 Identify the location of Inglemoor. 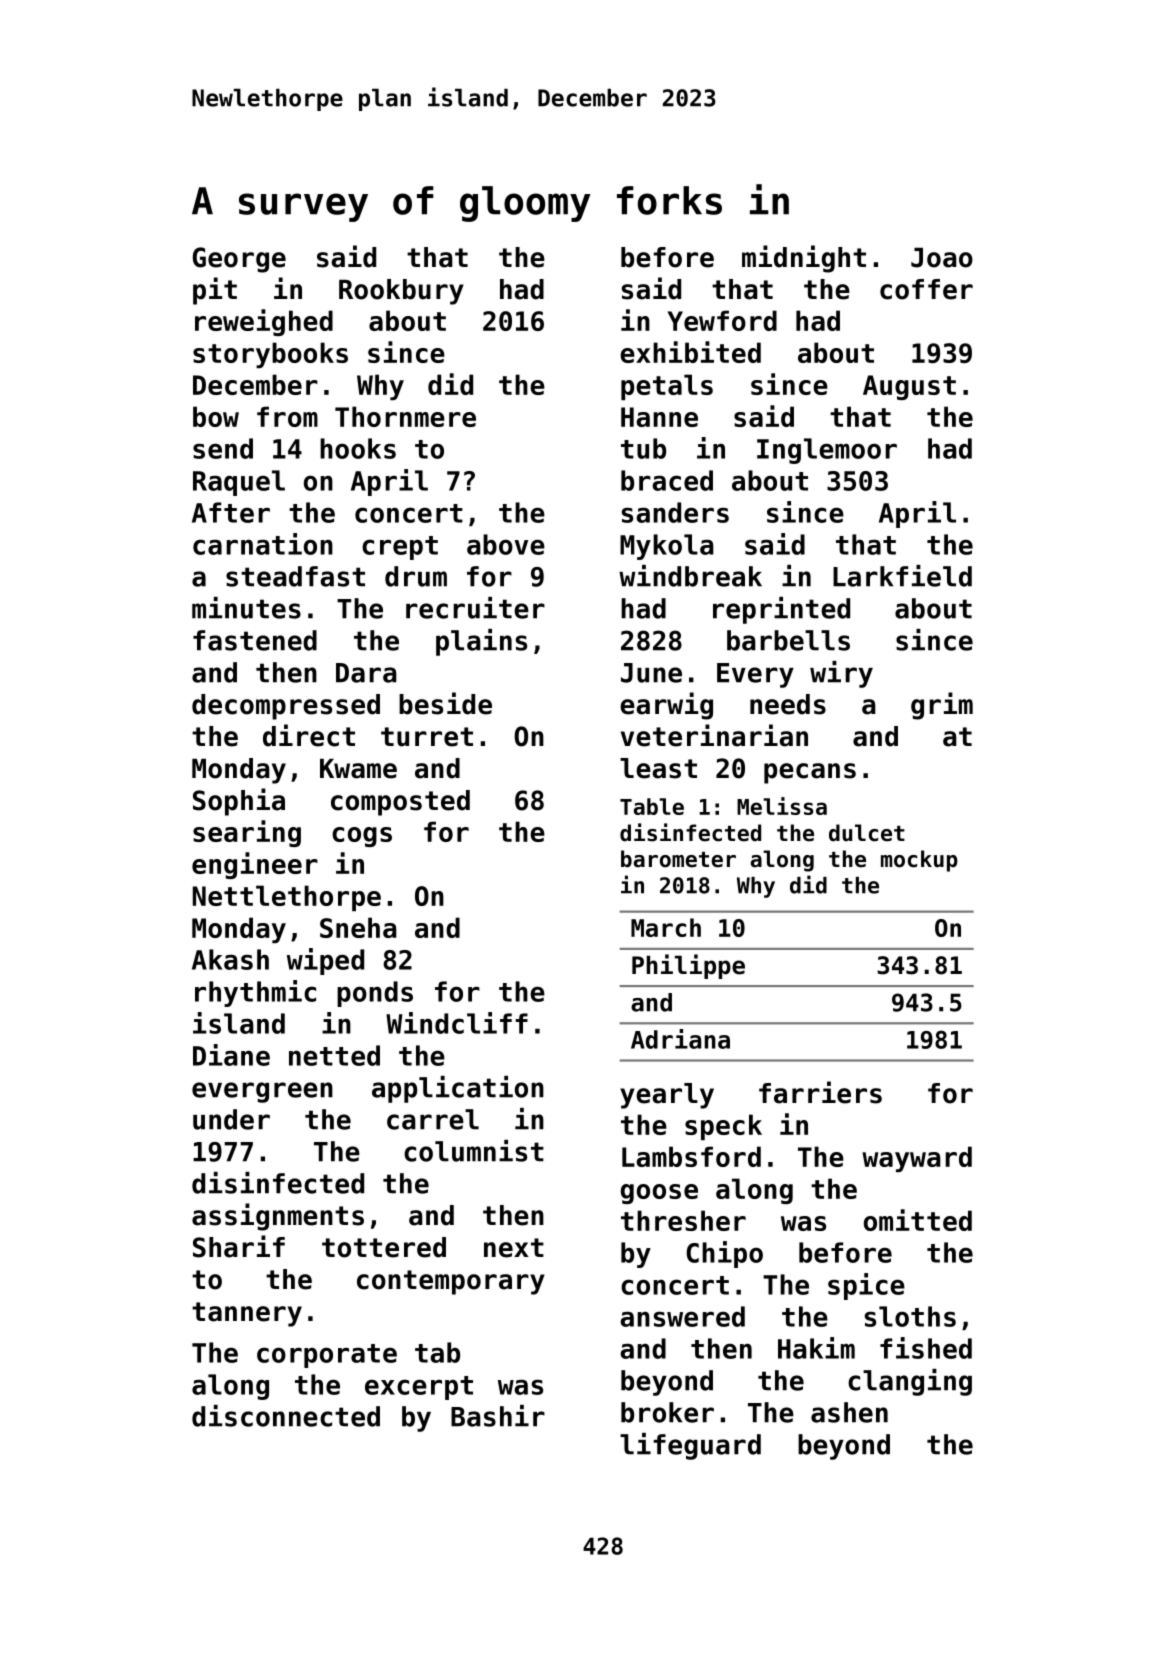
(827, 451).
